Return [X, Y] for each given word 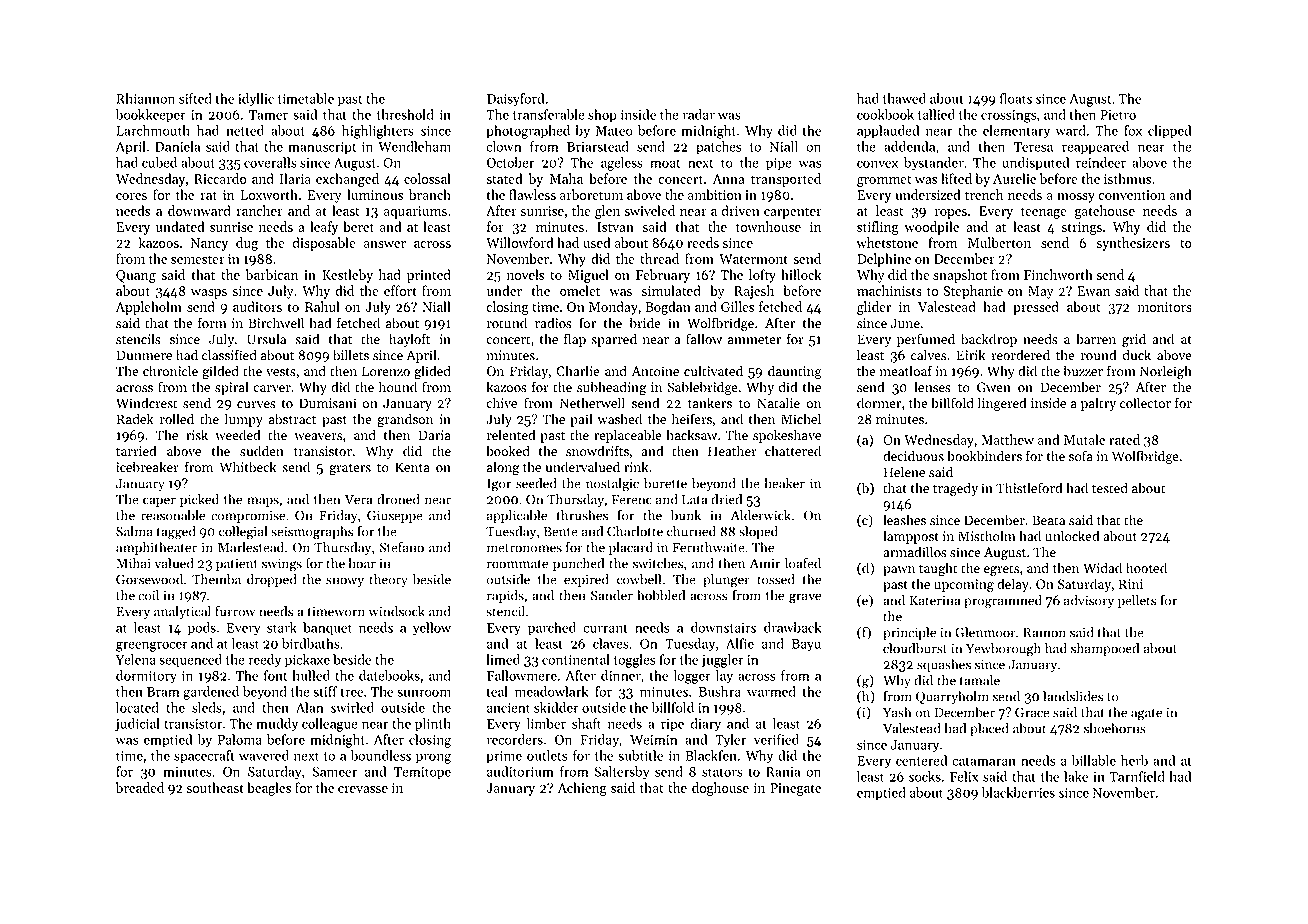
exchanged [347, 180]
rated [1124, 439]
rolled [177, 419]
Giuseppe [395, 516]
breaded [140, 787]
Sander [612, 595]
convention [1132, 195]
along [503, 468]
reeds [703, 242]
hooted [1146, 568]
